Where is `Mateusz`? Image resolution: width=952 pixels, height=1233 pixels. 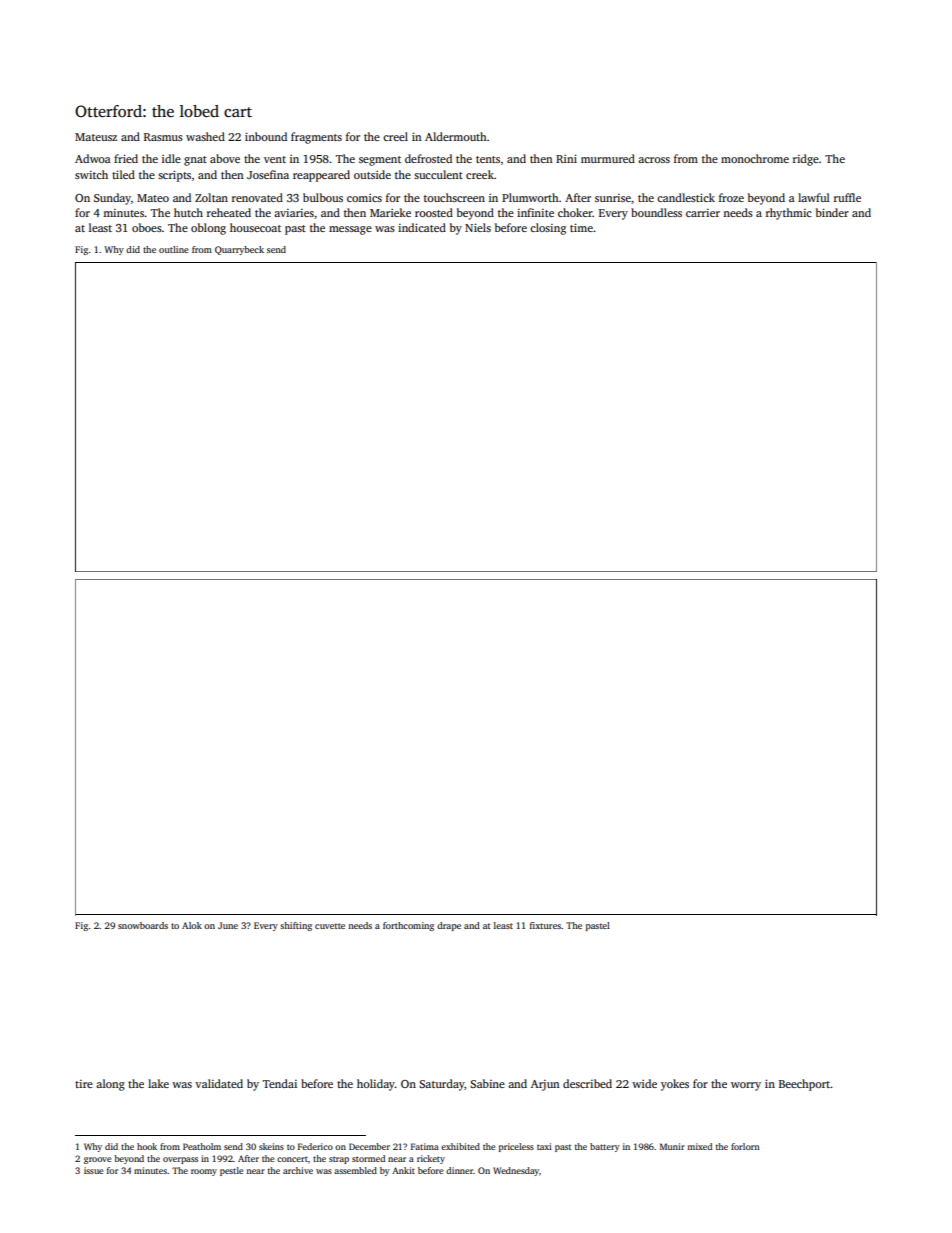 Mateusz is located at coordinates (96, 137).
